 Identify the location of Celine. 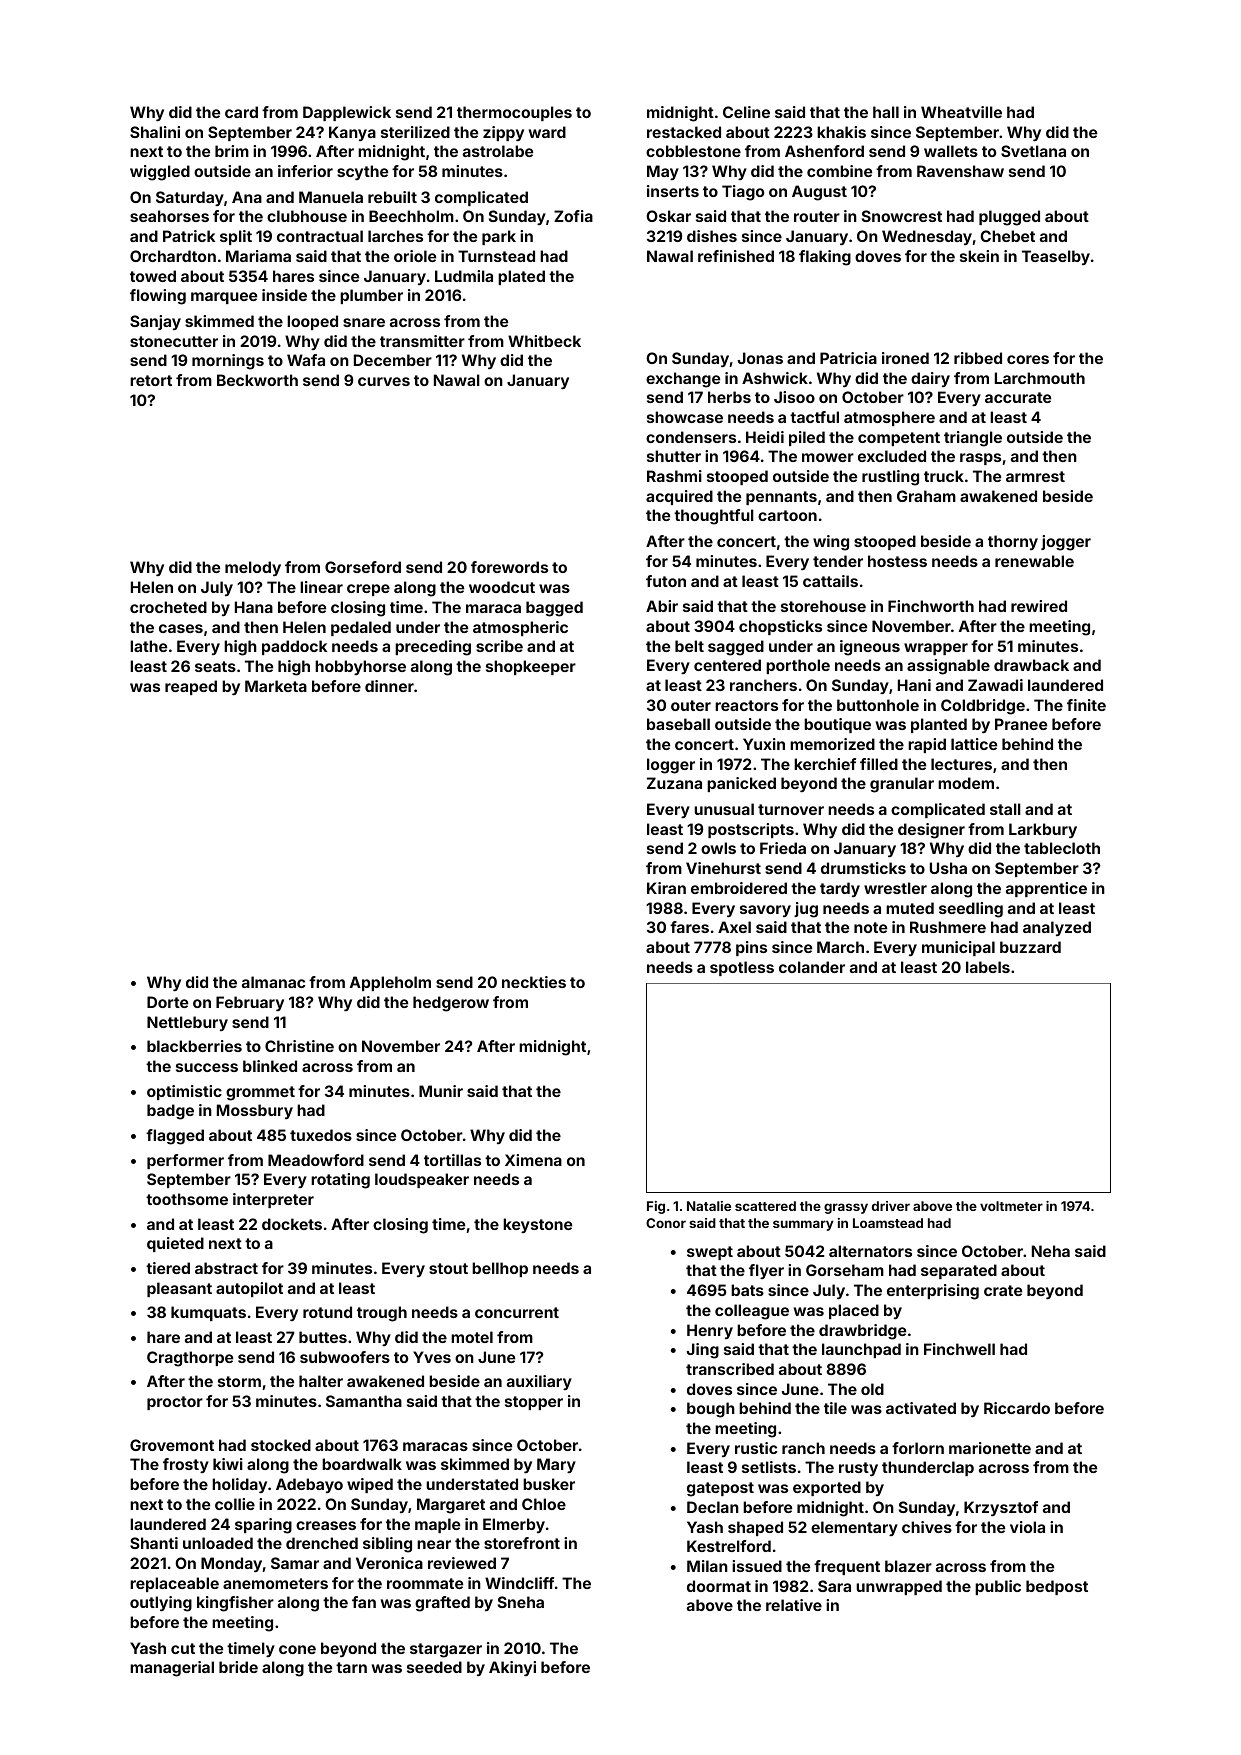
(746, 112).
